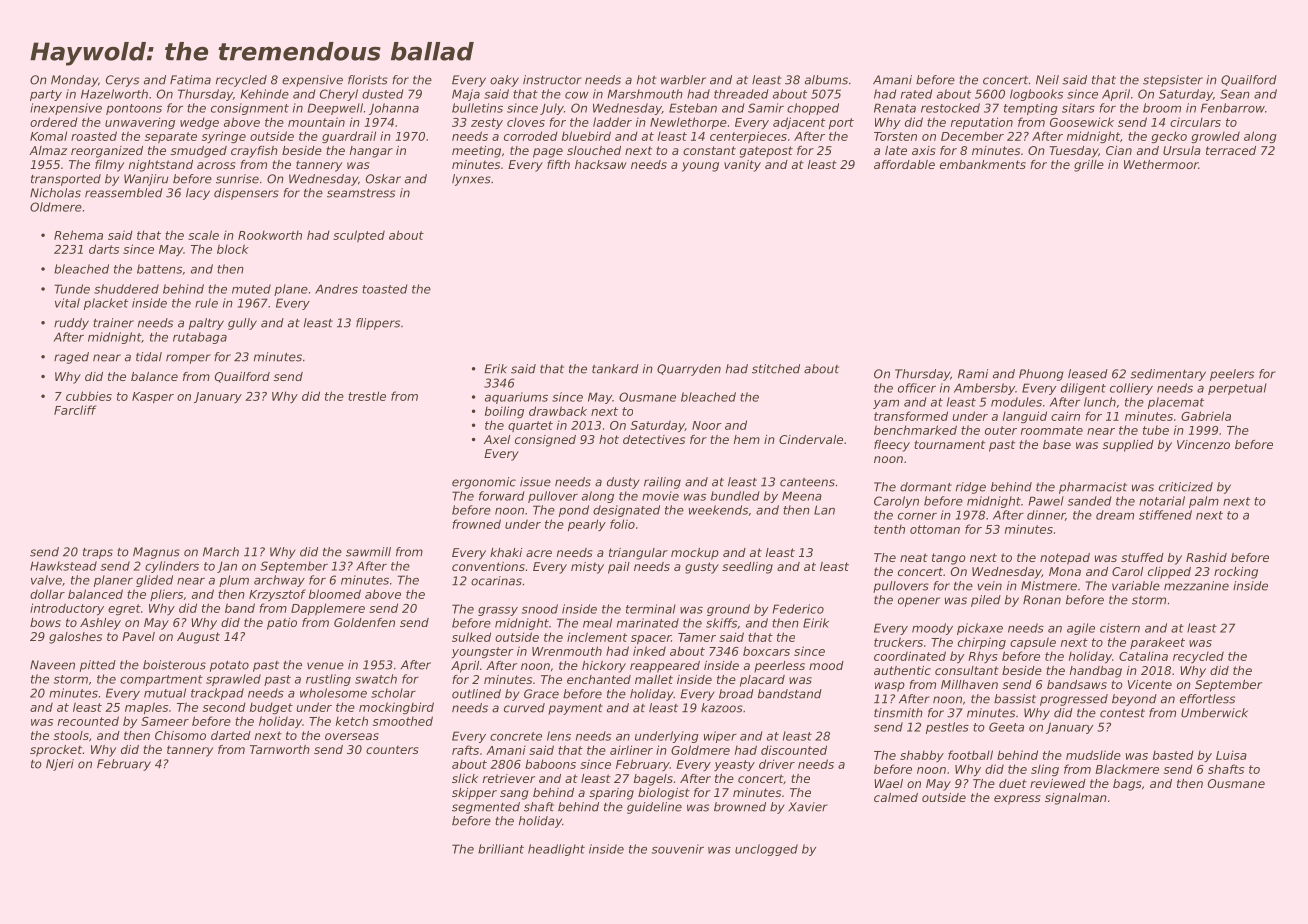 The image size is (1308, 924). I want to click on warbler, so click(683, 80).
